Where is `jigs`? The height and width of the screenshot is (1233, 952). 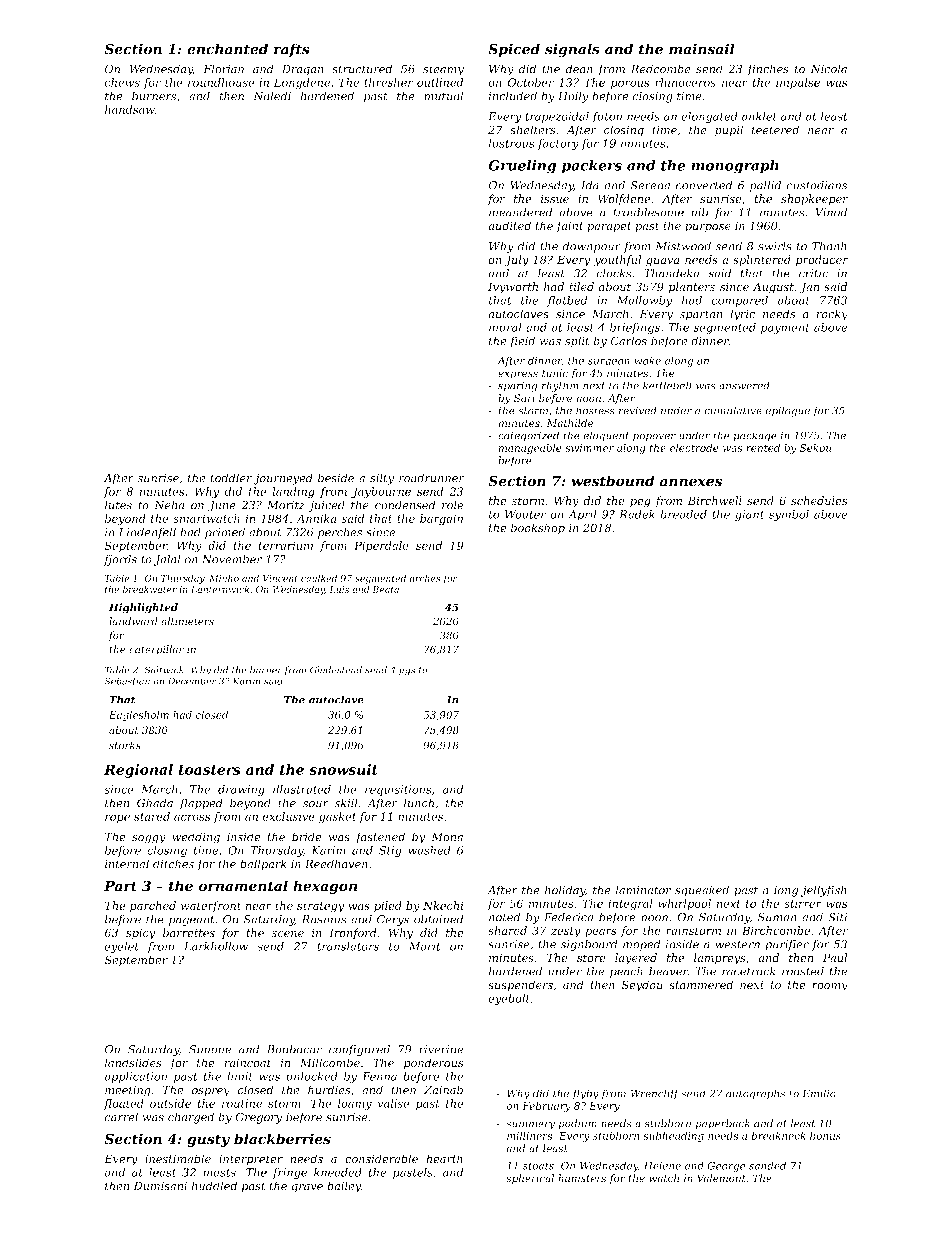
jigs is located at coordinates (406, 671).
